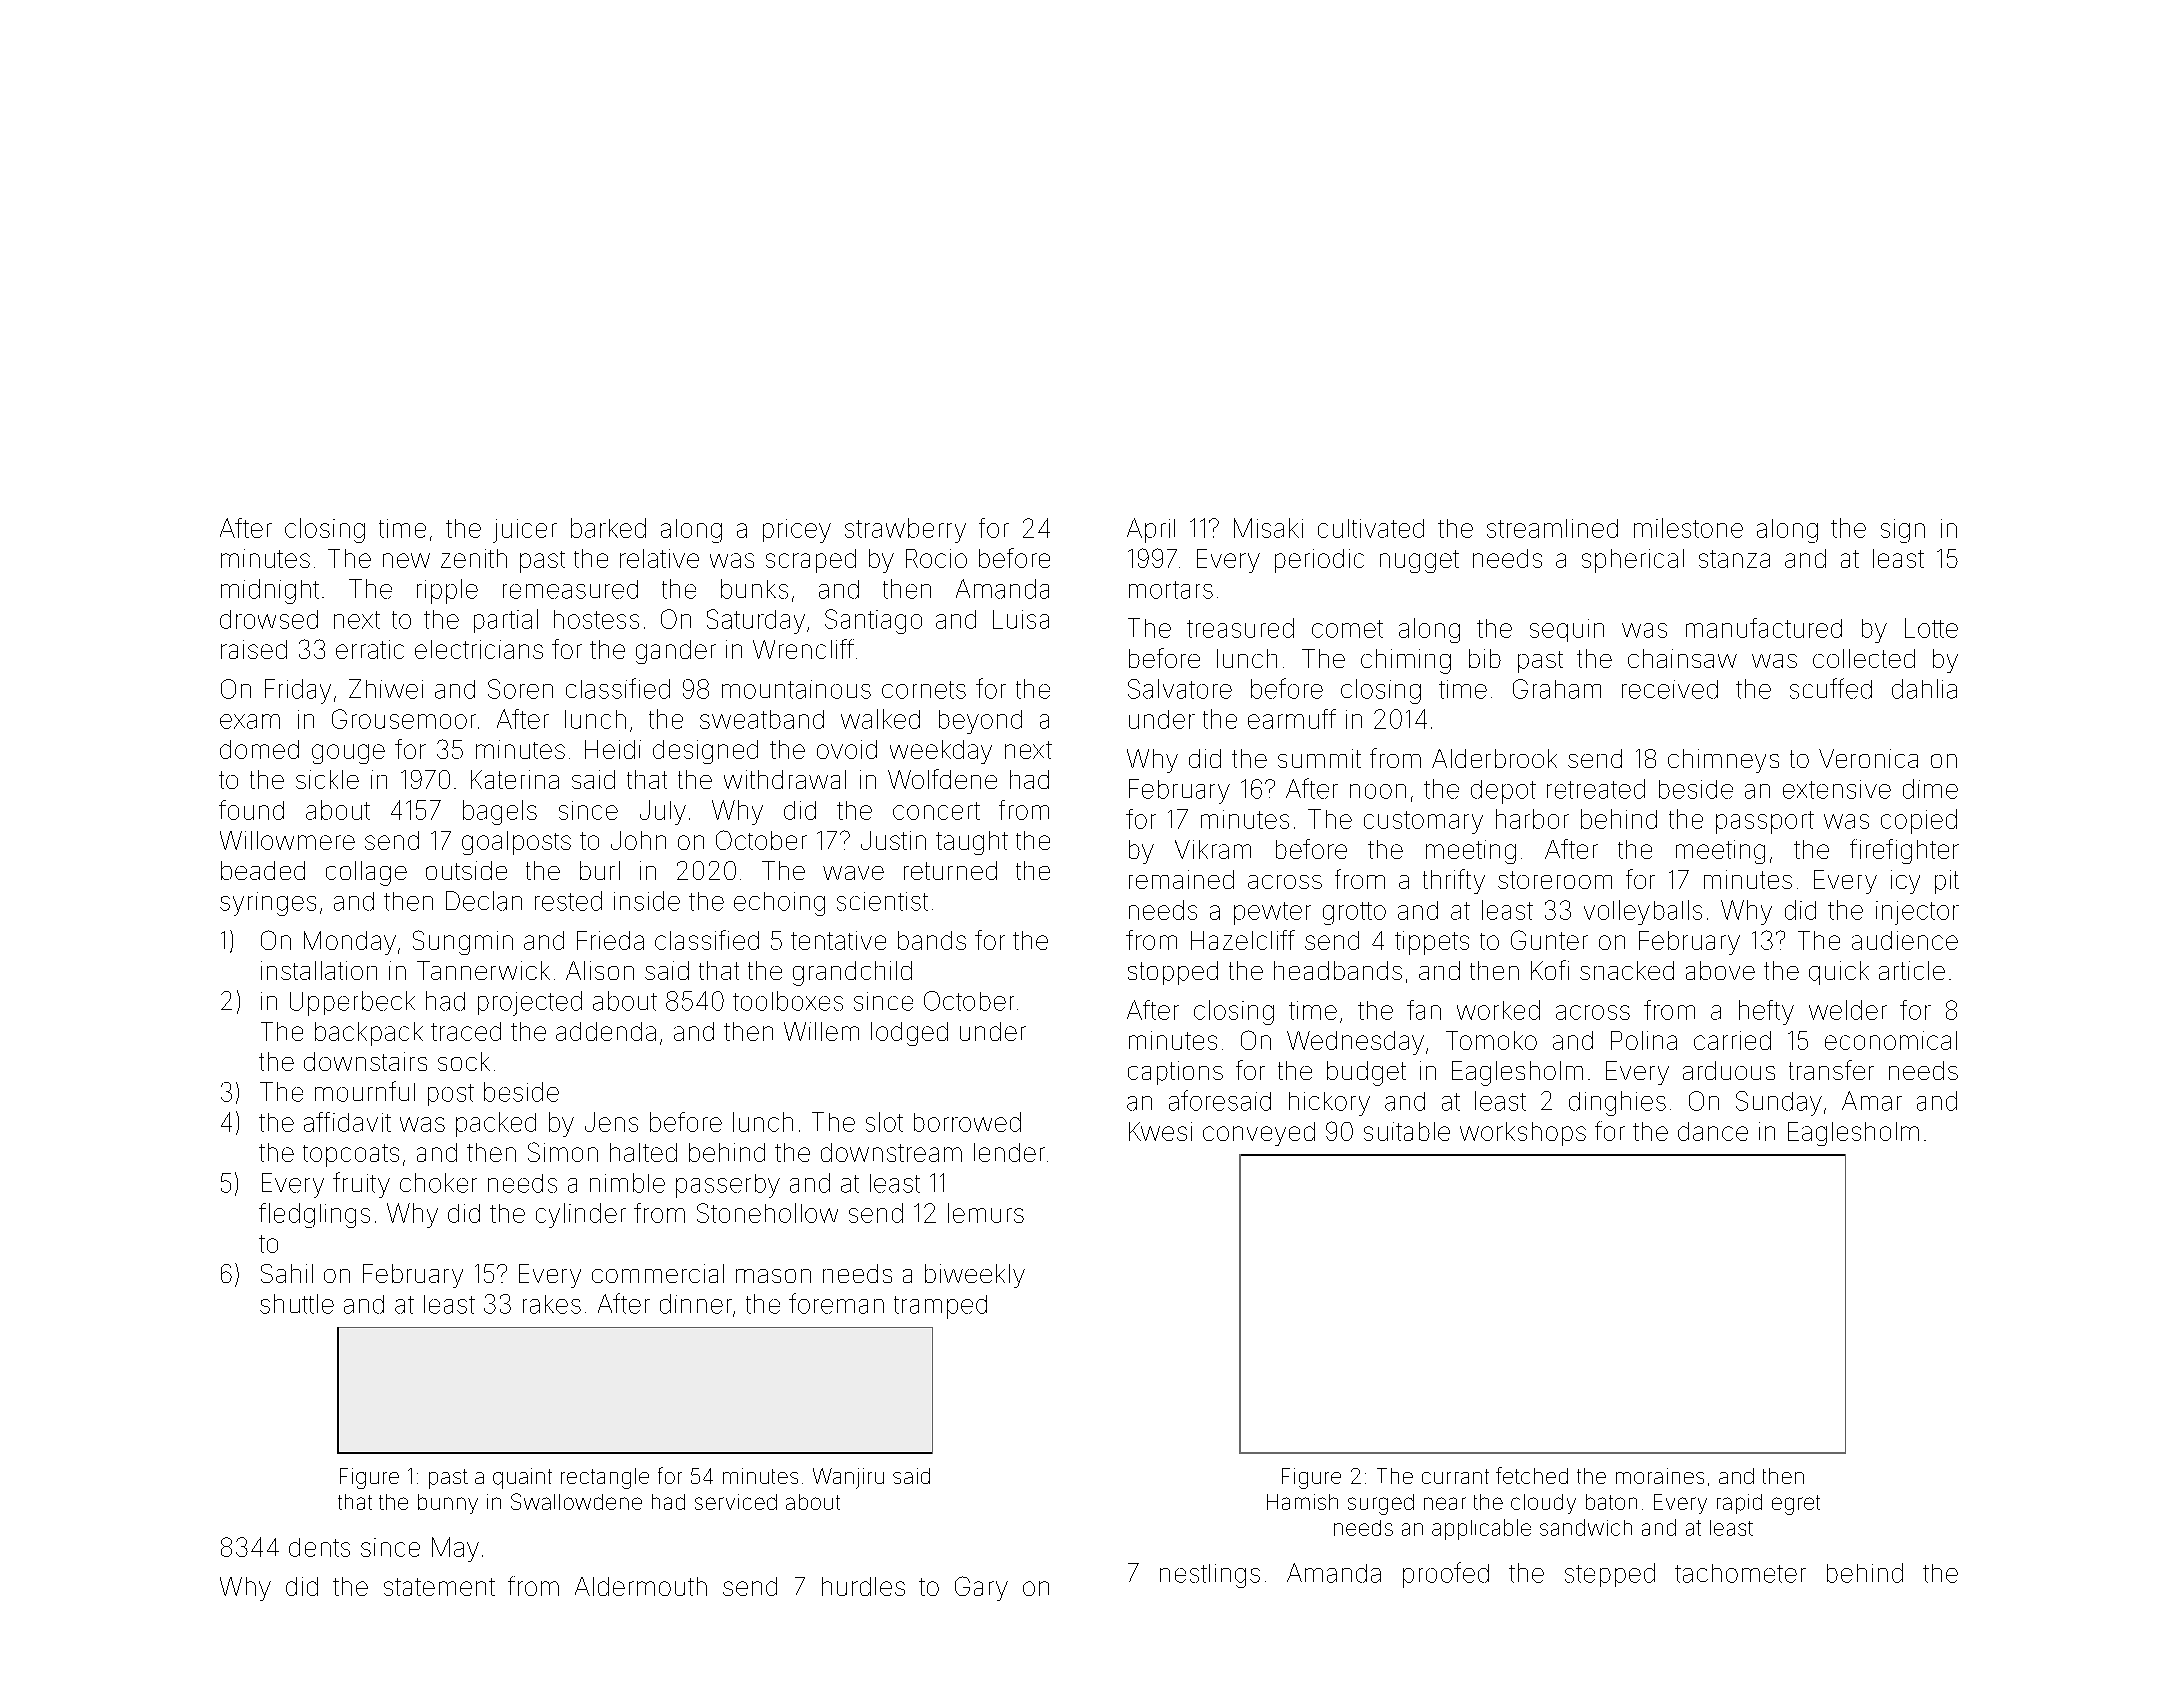 Image resolution: width=2178 pixels, height=1683 pixels. Describe the element at coordinates (1268, 528) in the document. I see `Misaki` at that location.
